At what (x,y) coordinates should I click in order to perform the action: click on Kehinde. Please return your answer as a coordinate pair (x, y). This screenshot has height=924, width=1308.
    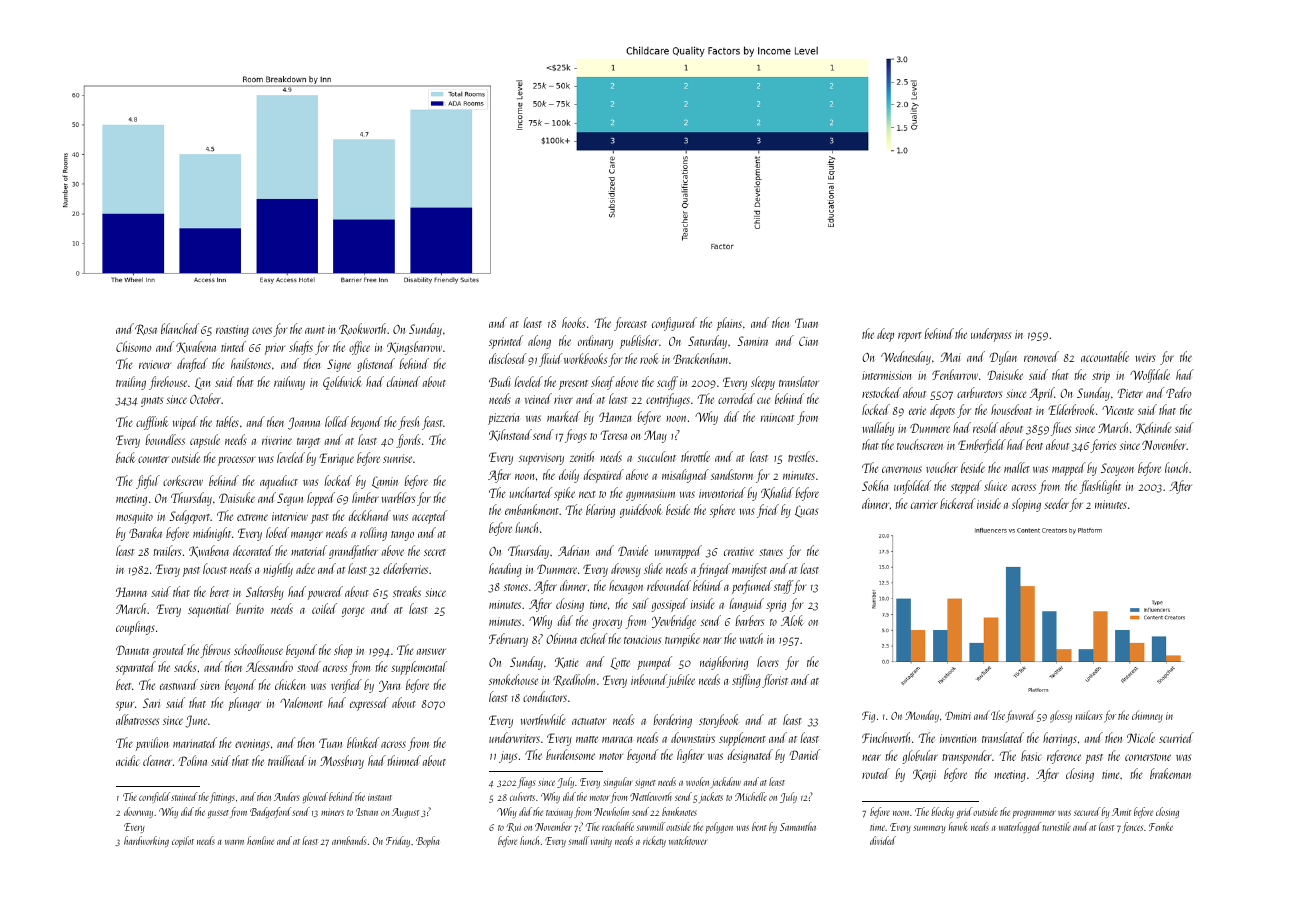
    Looking at the image, I should click on (1154, 428).
